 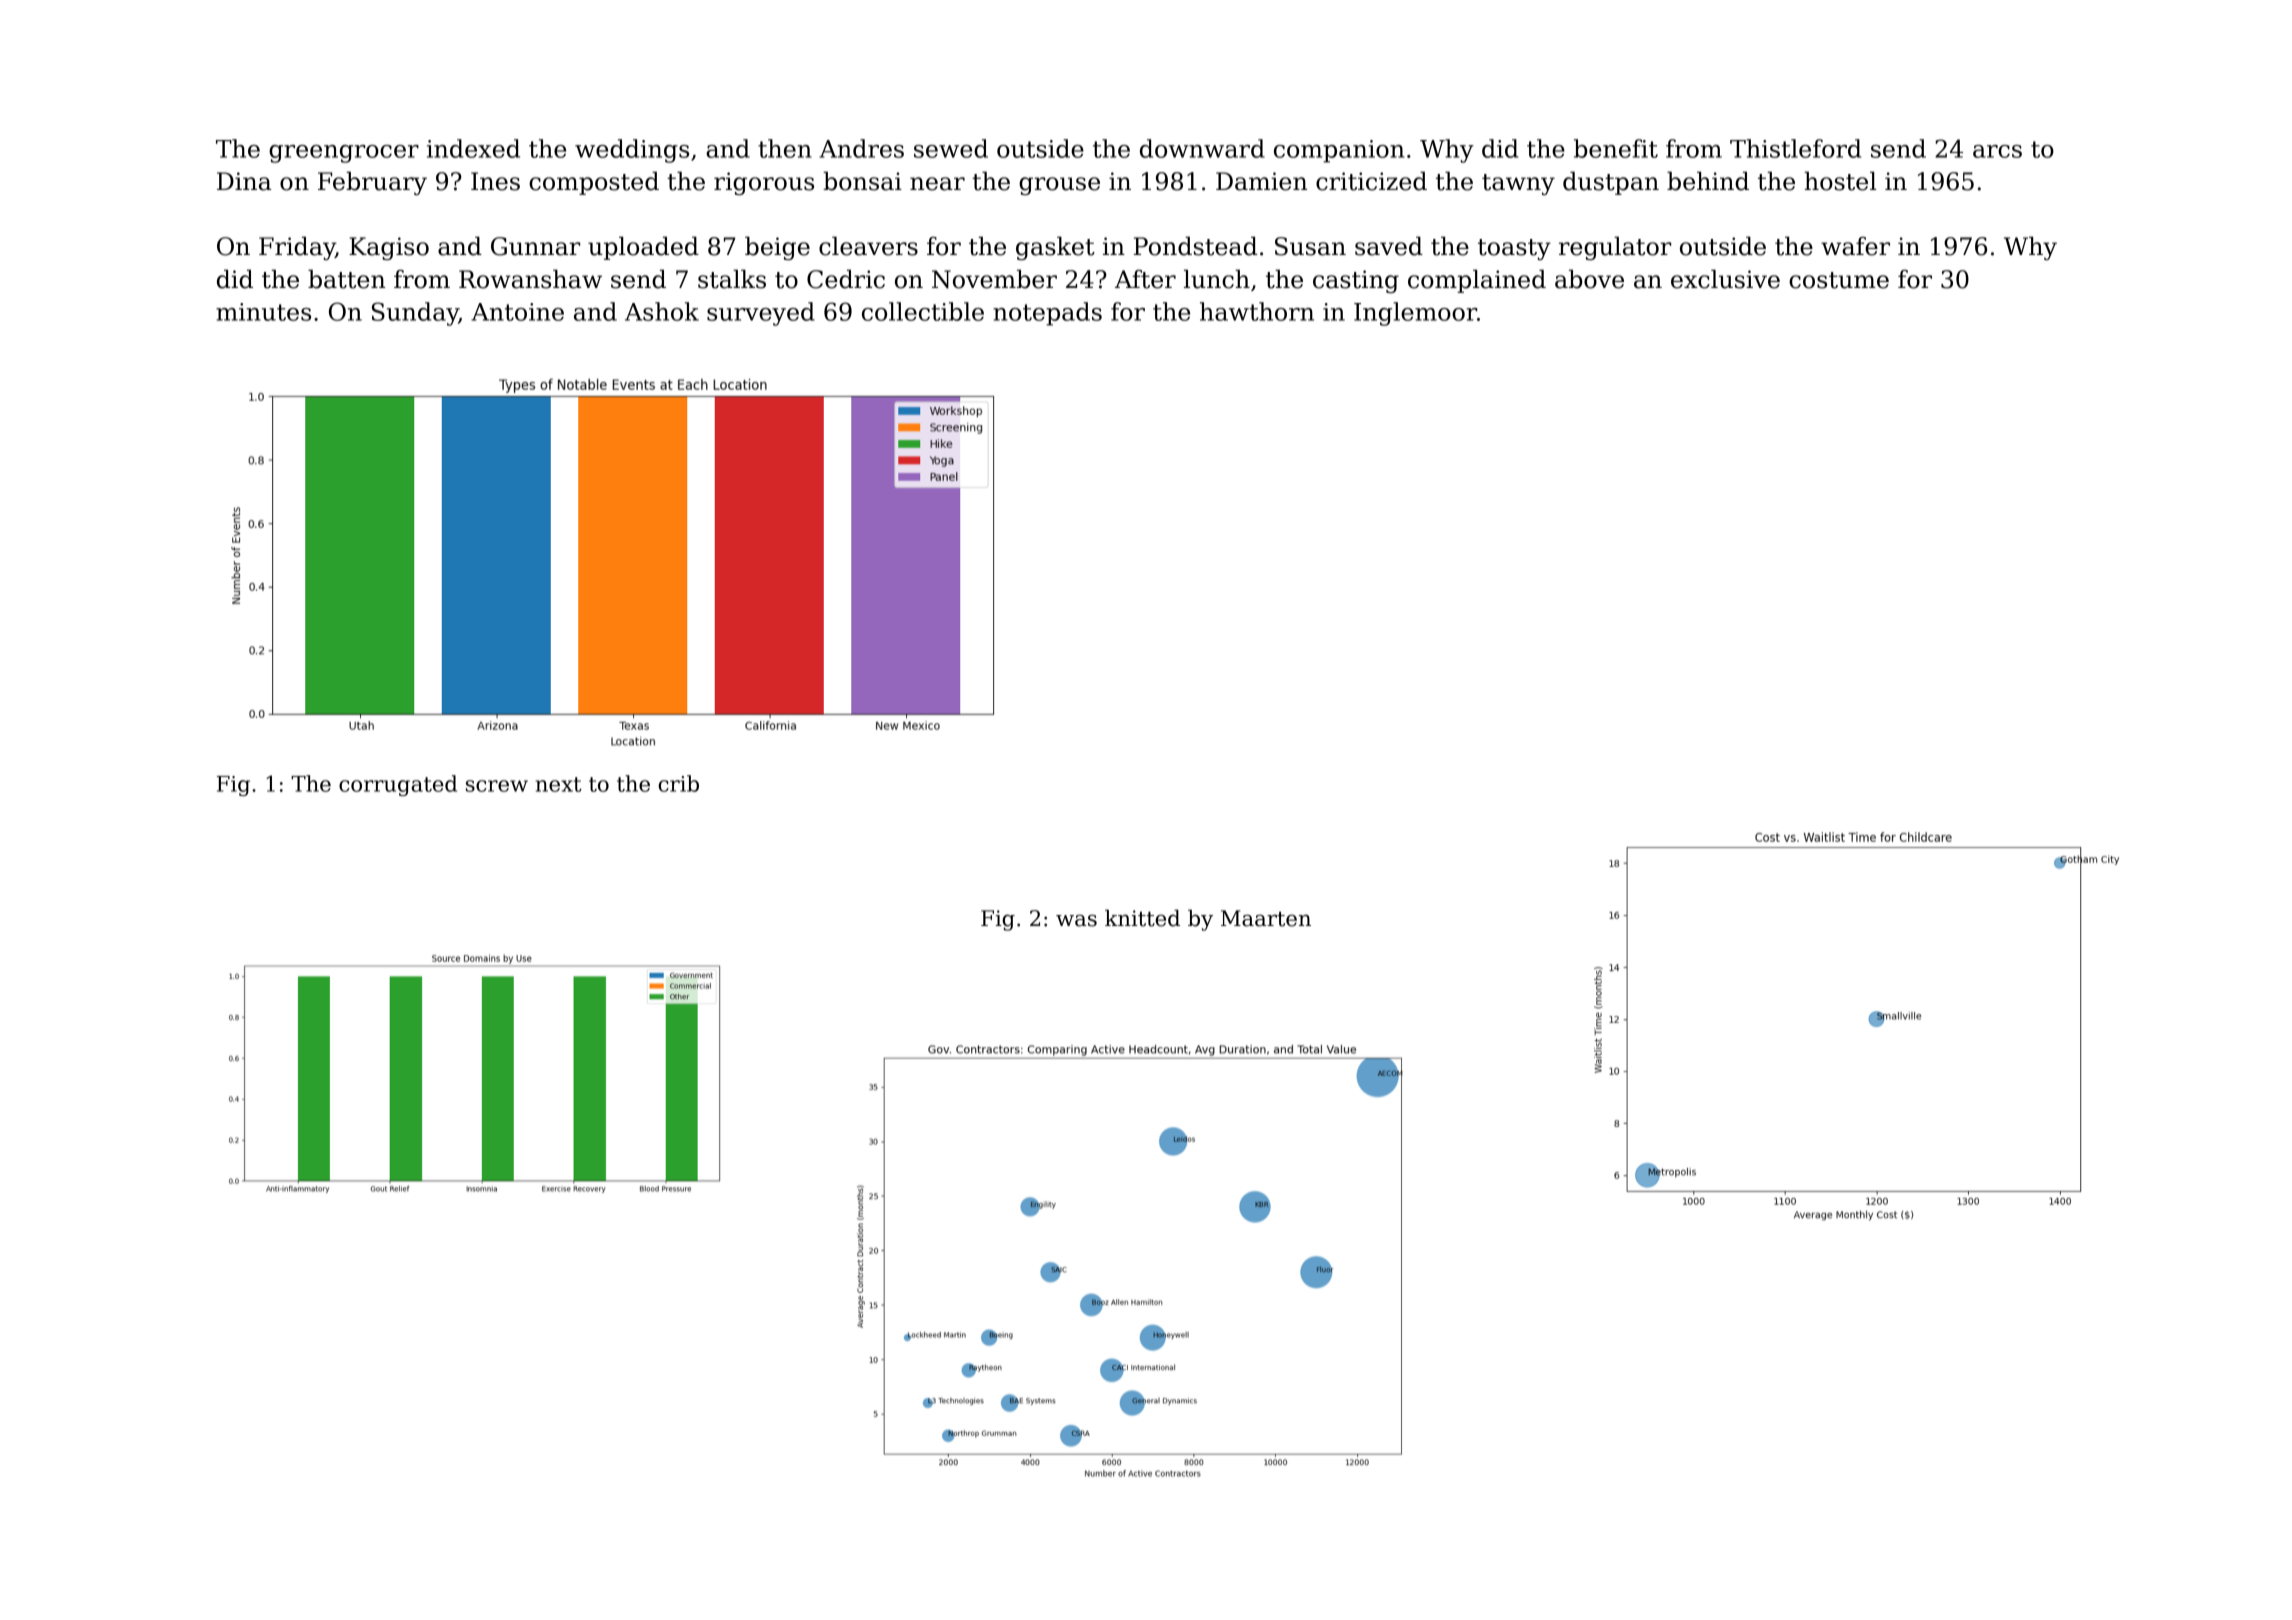 I want to click on was, so click(x=1076, y=920).
